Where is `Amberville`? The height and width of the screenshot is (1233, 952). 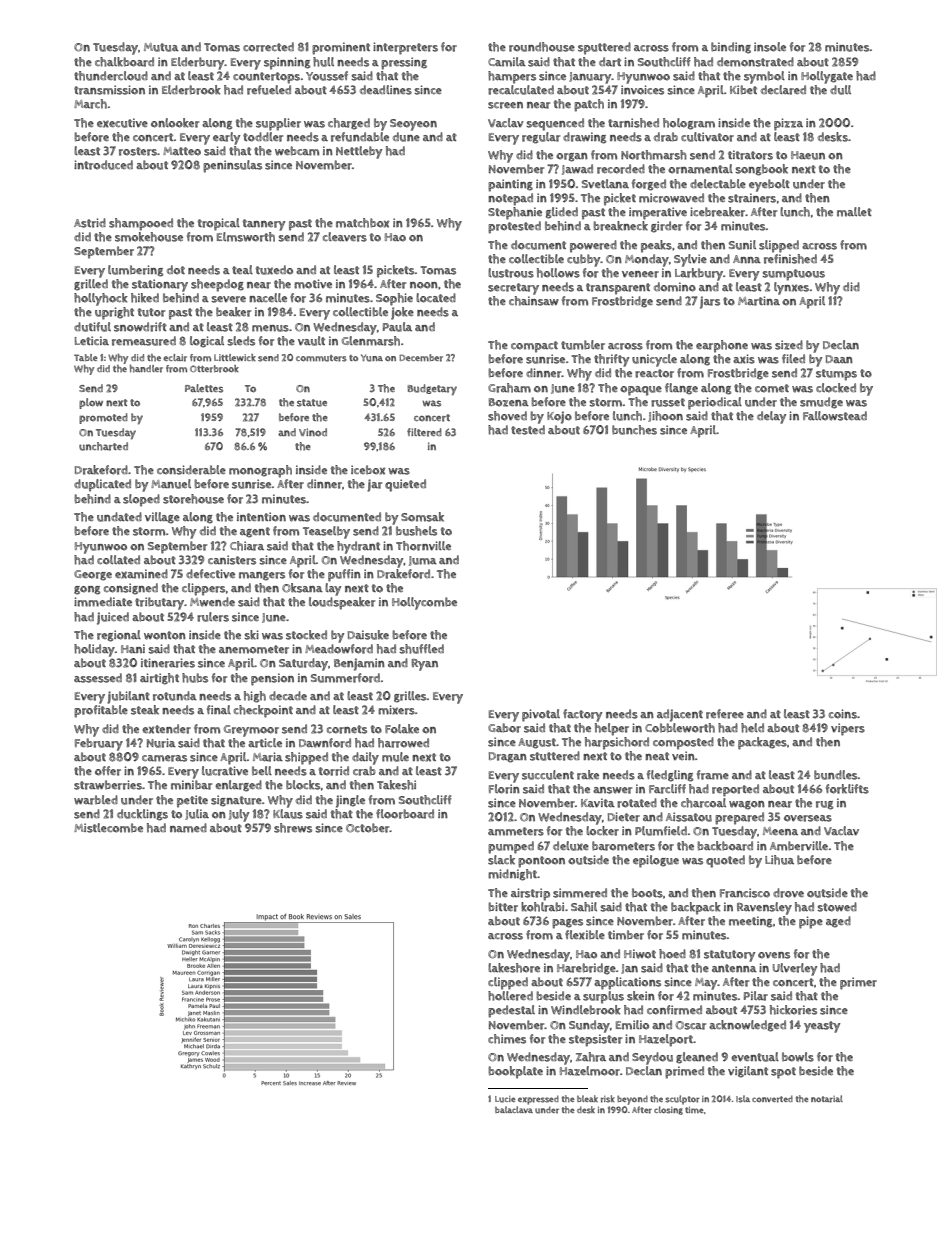 Amberville is located at coordinates (799, 846).
